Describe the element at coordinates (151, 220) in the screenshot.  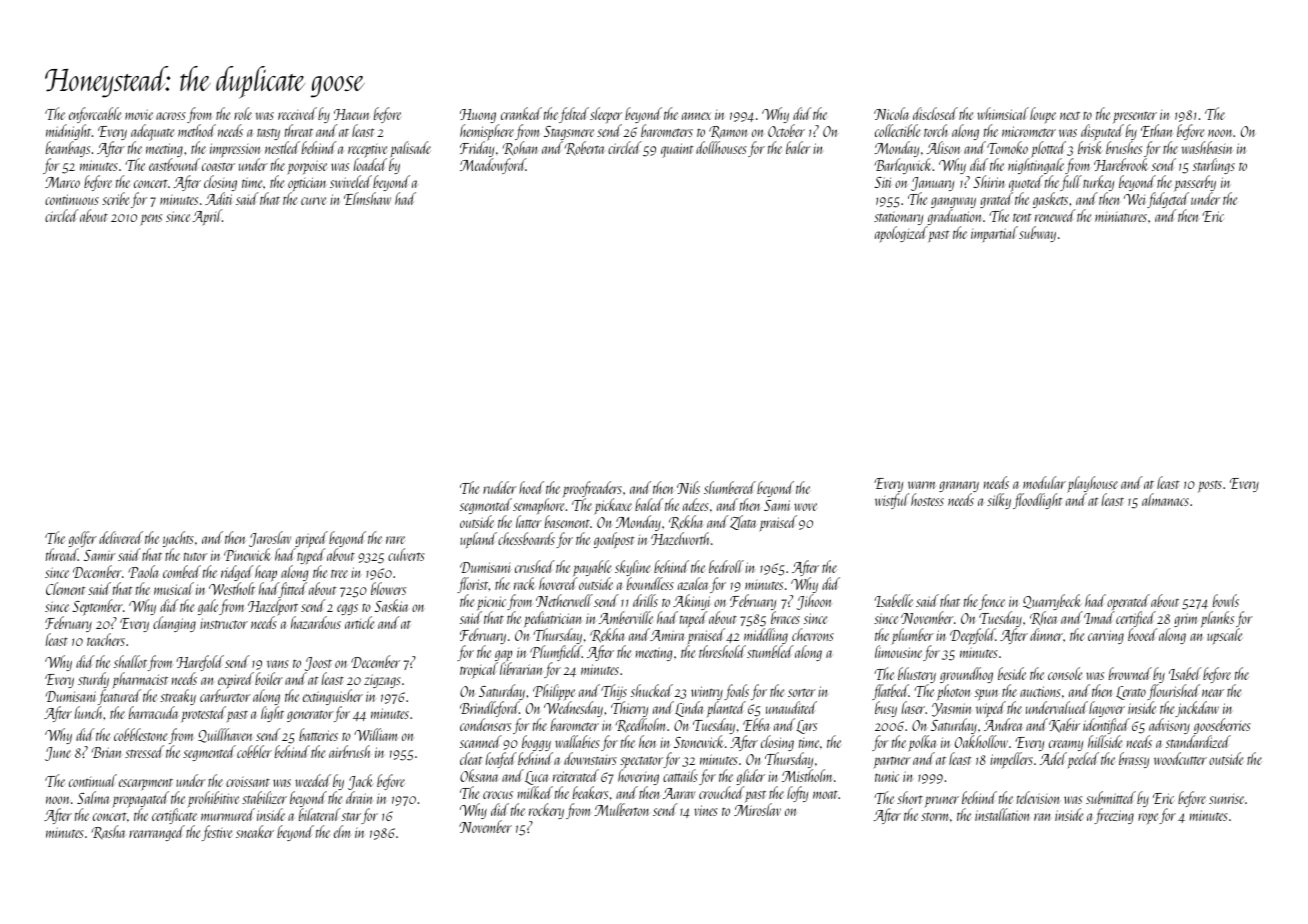
I see `pens` at that location.
